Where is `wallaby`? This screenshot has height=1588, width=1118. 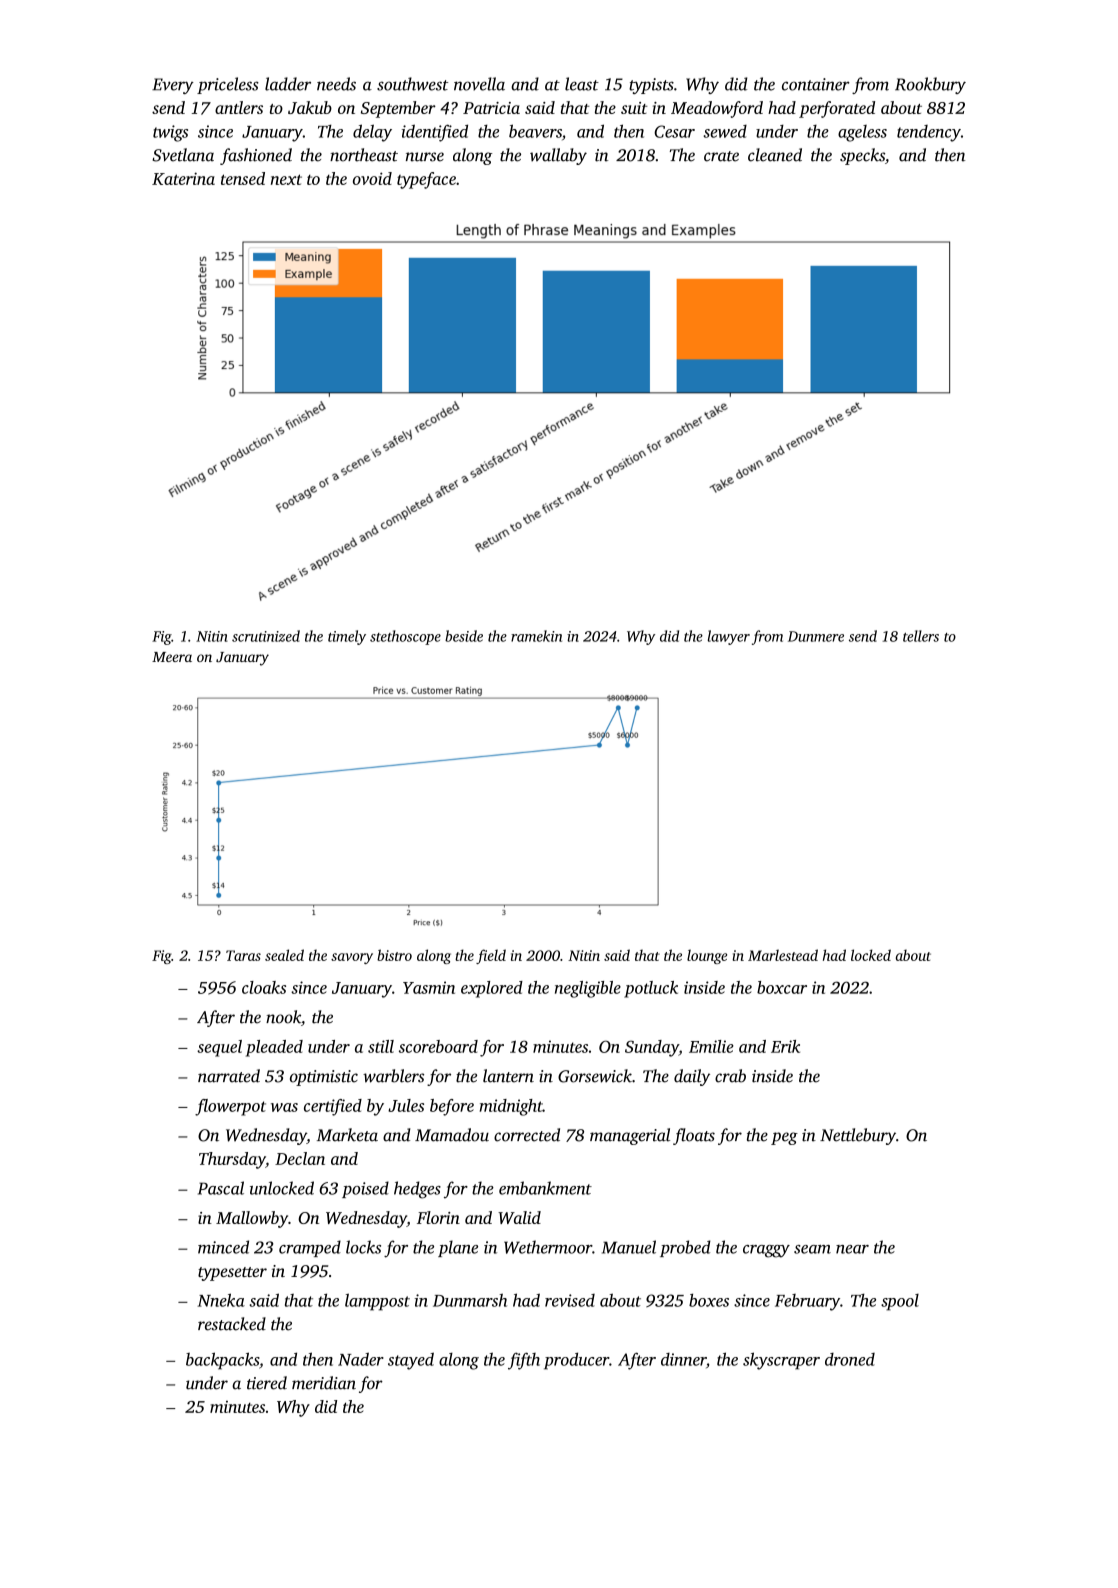 wallaby is located at coordinates (558, 156).
